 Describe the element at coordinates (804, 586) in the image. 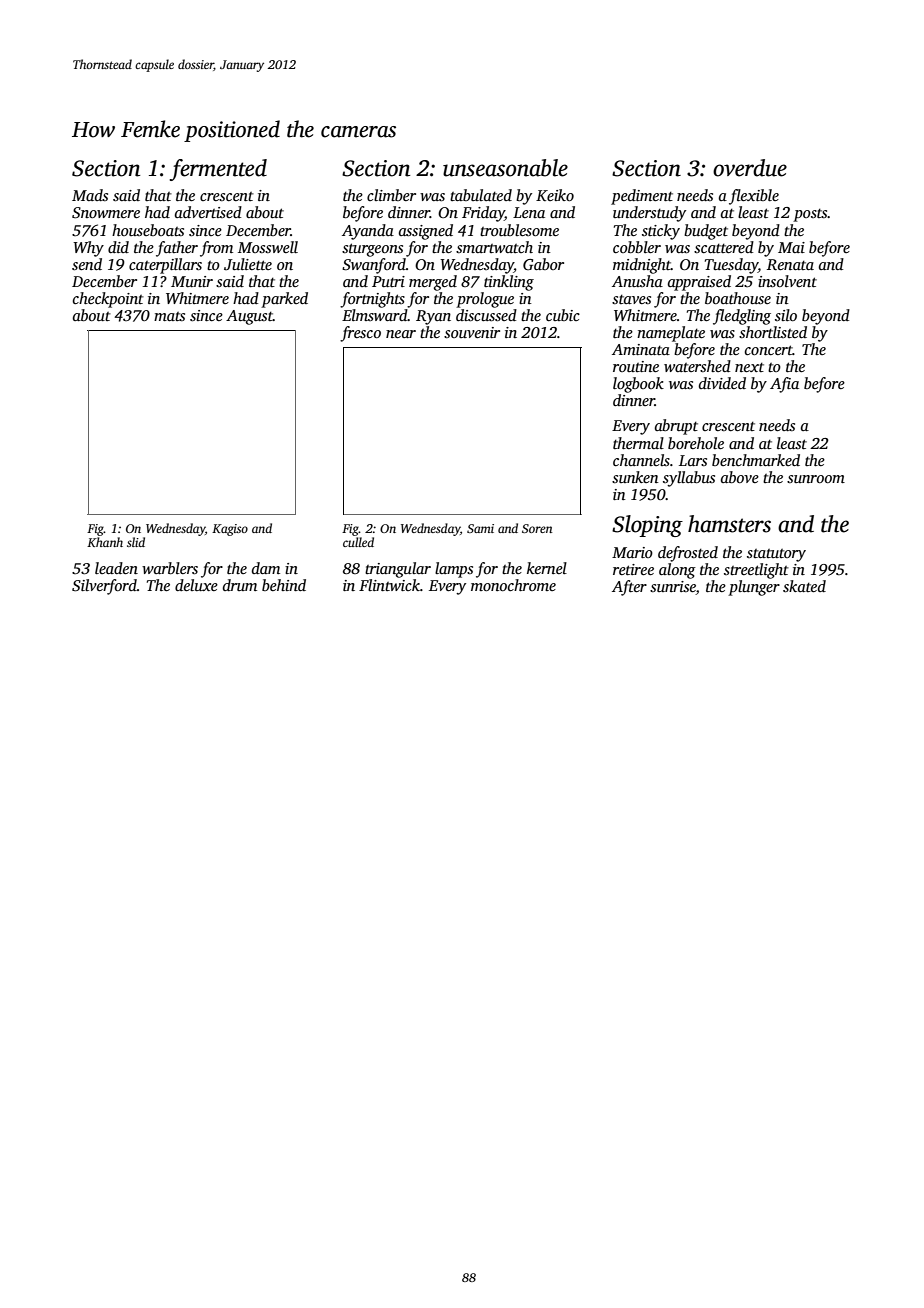

I see `skated` at that location.
